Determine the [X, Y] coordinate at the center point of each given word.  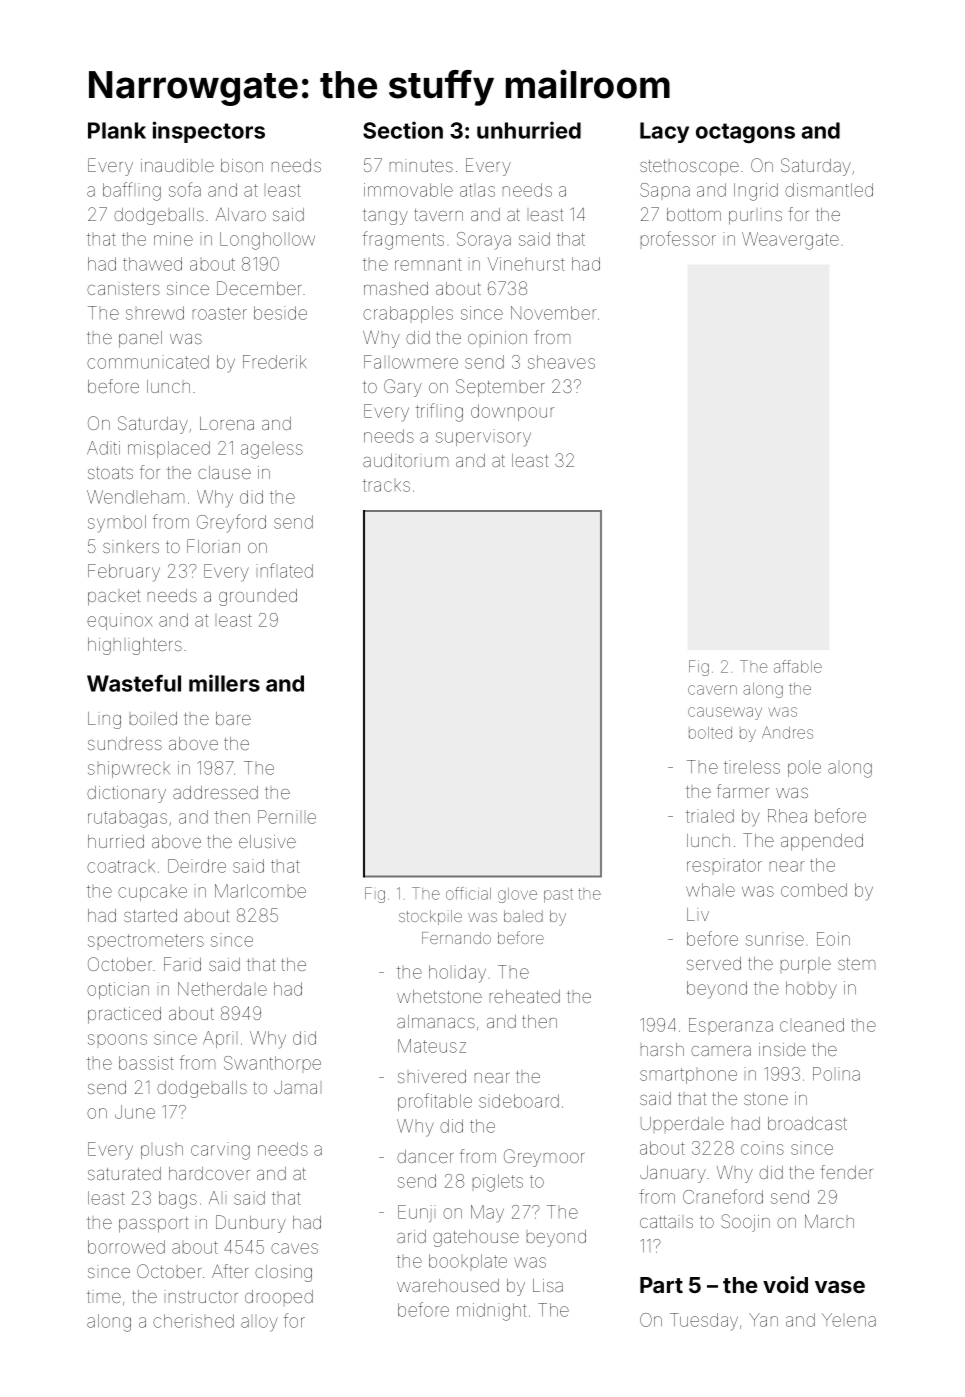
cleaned [812, 1025]
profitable [435, 1102]
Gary [403, 388]
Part [661, 1285]
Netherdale [222, 989]
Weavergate [790, 241]
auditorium [405, 460]
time [104, 1297]
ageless [272, 451]
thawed [152, 264]
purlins [755, 218]
